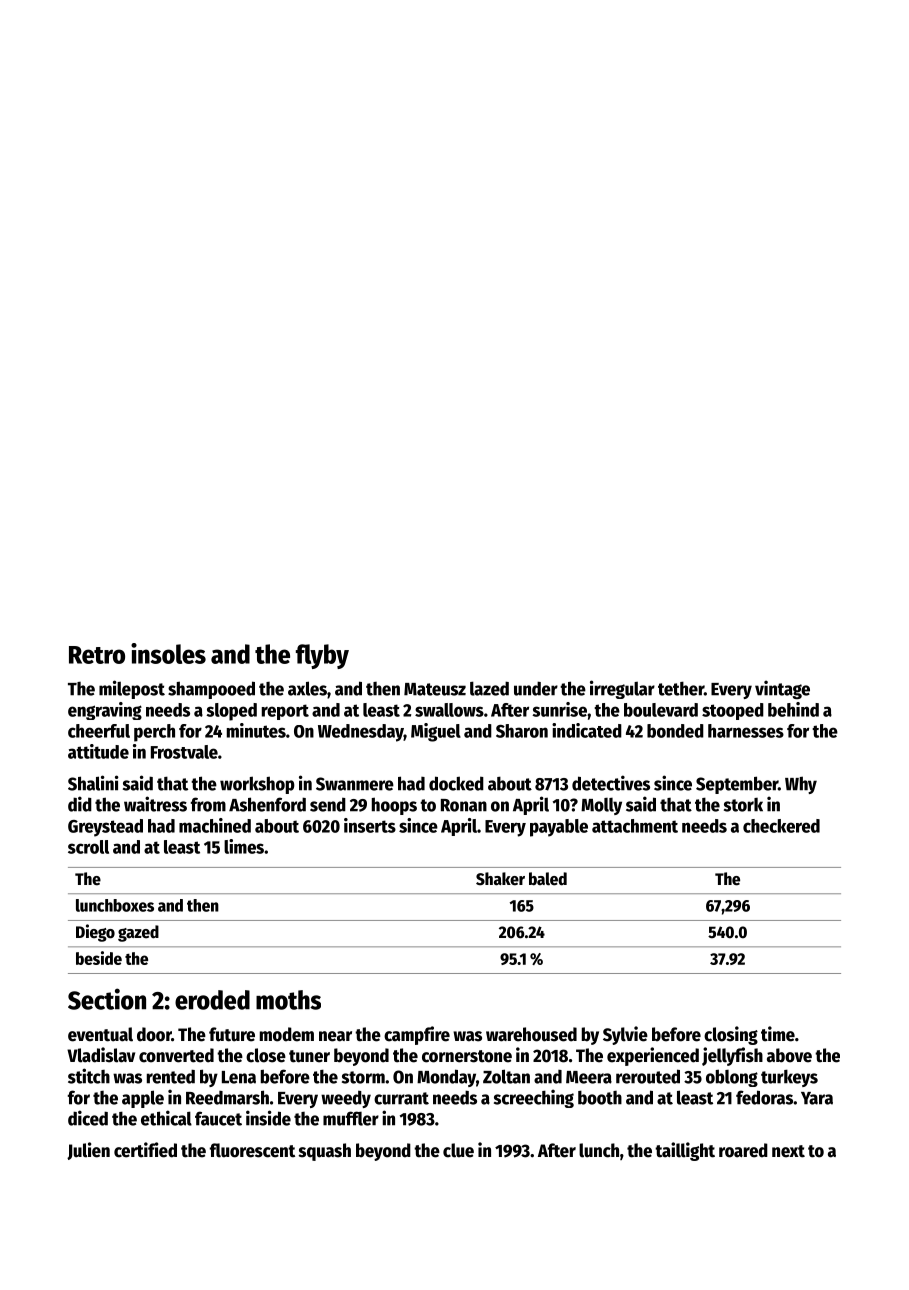  What do you see at coordinates (244, 846) in the document?
I see `limes` at bounding box center [244, 846].
